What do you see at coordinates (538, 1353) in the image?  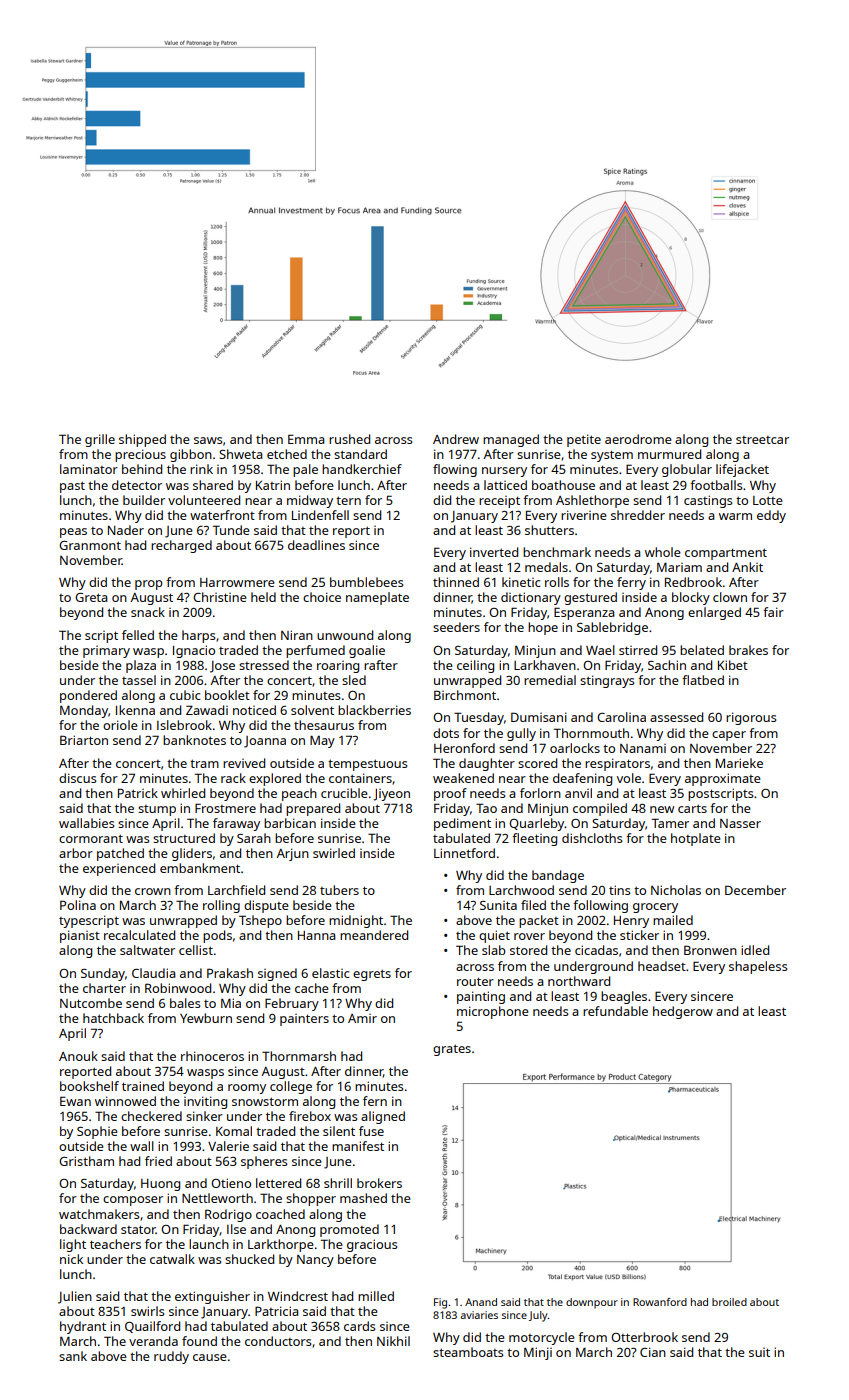 I see `Minji` at bounding box center [538, 1353].
